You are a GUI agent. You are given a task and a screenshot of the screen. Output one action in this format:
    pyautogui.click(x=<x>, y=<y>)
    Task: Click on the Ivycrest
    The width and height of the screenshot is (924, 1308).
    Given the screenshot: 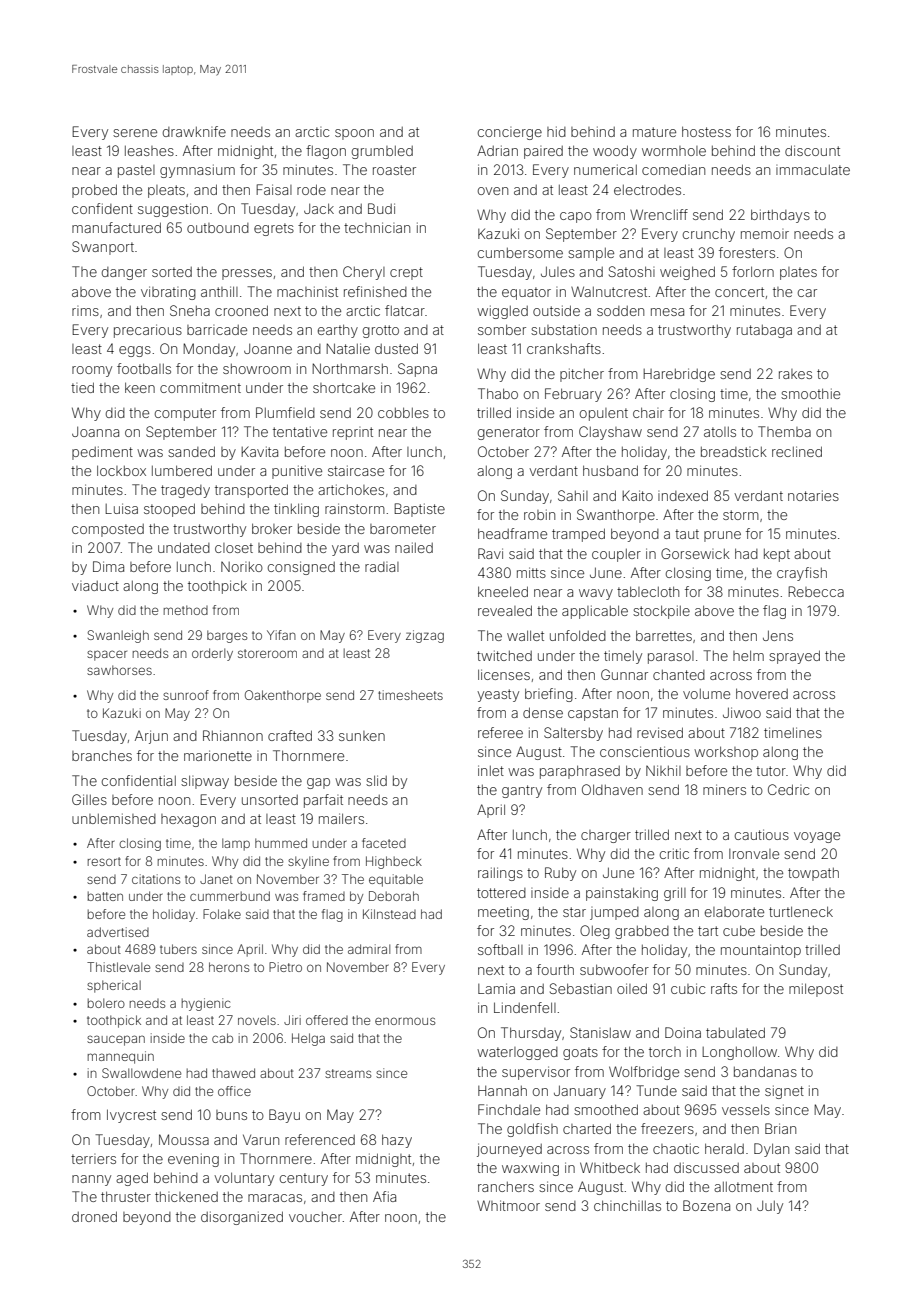 What is the action you would take?
    pyautogui.click(x=131, y=1116)
